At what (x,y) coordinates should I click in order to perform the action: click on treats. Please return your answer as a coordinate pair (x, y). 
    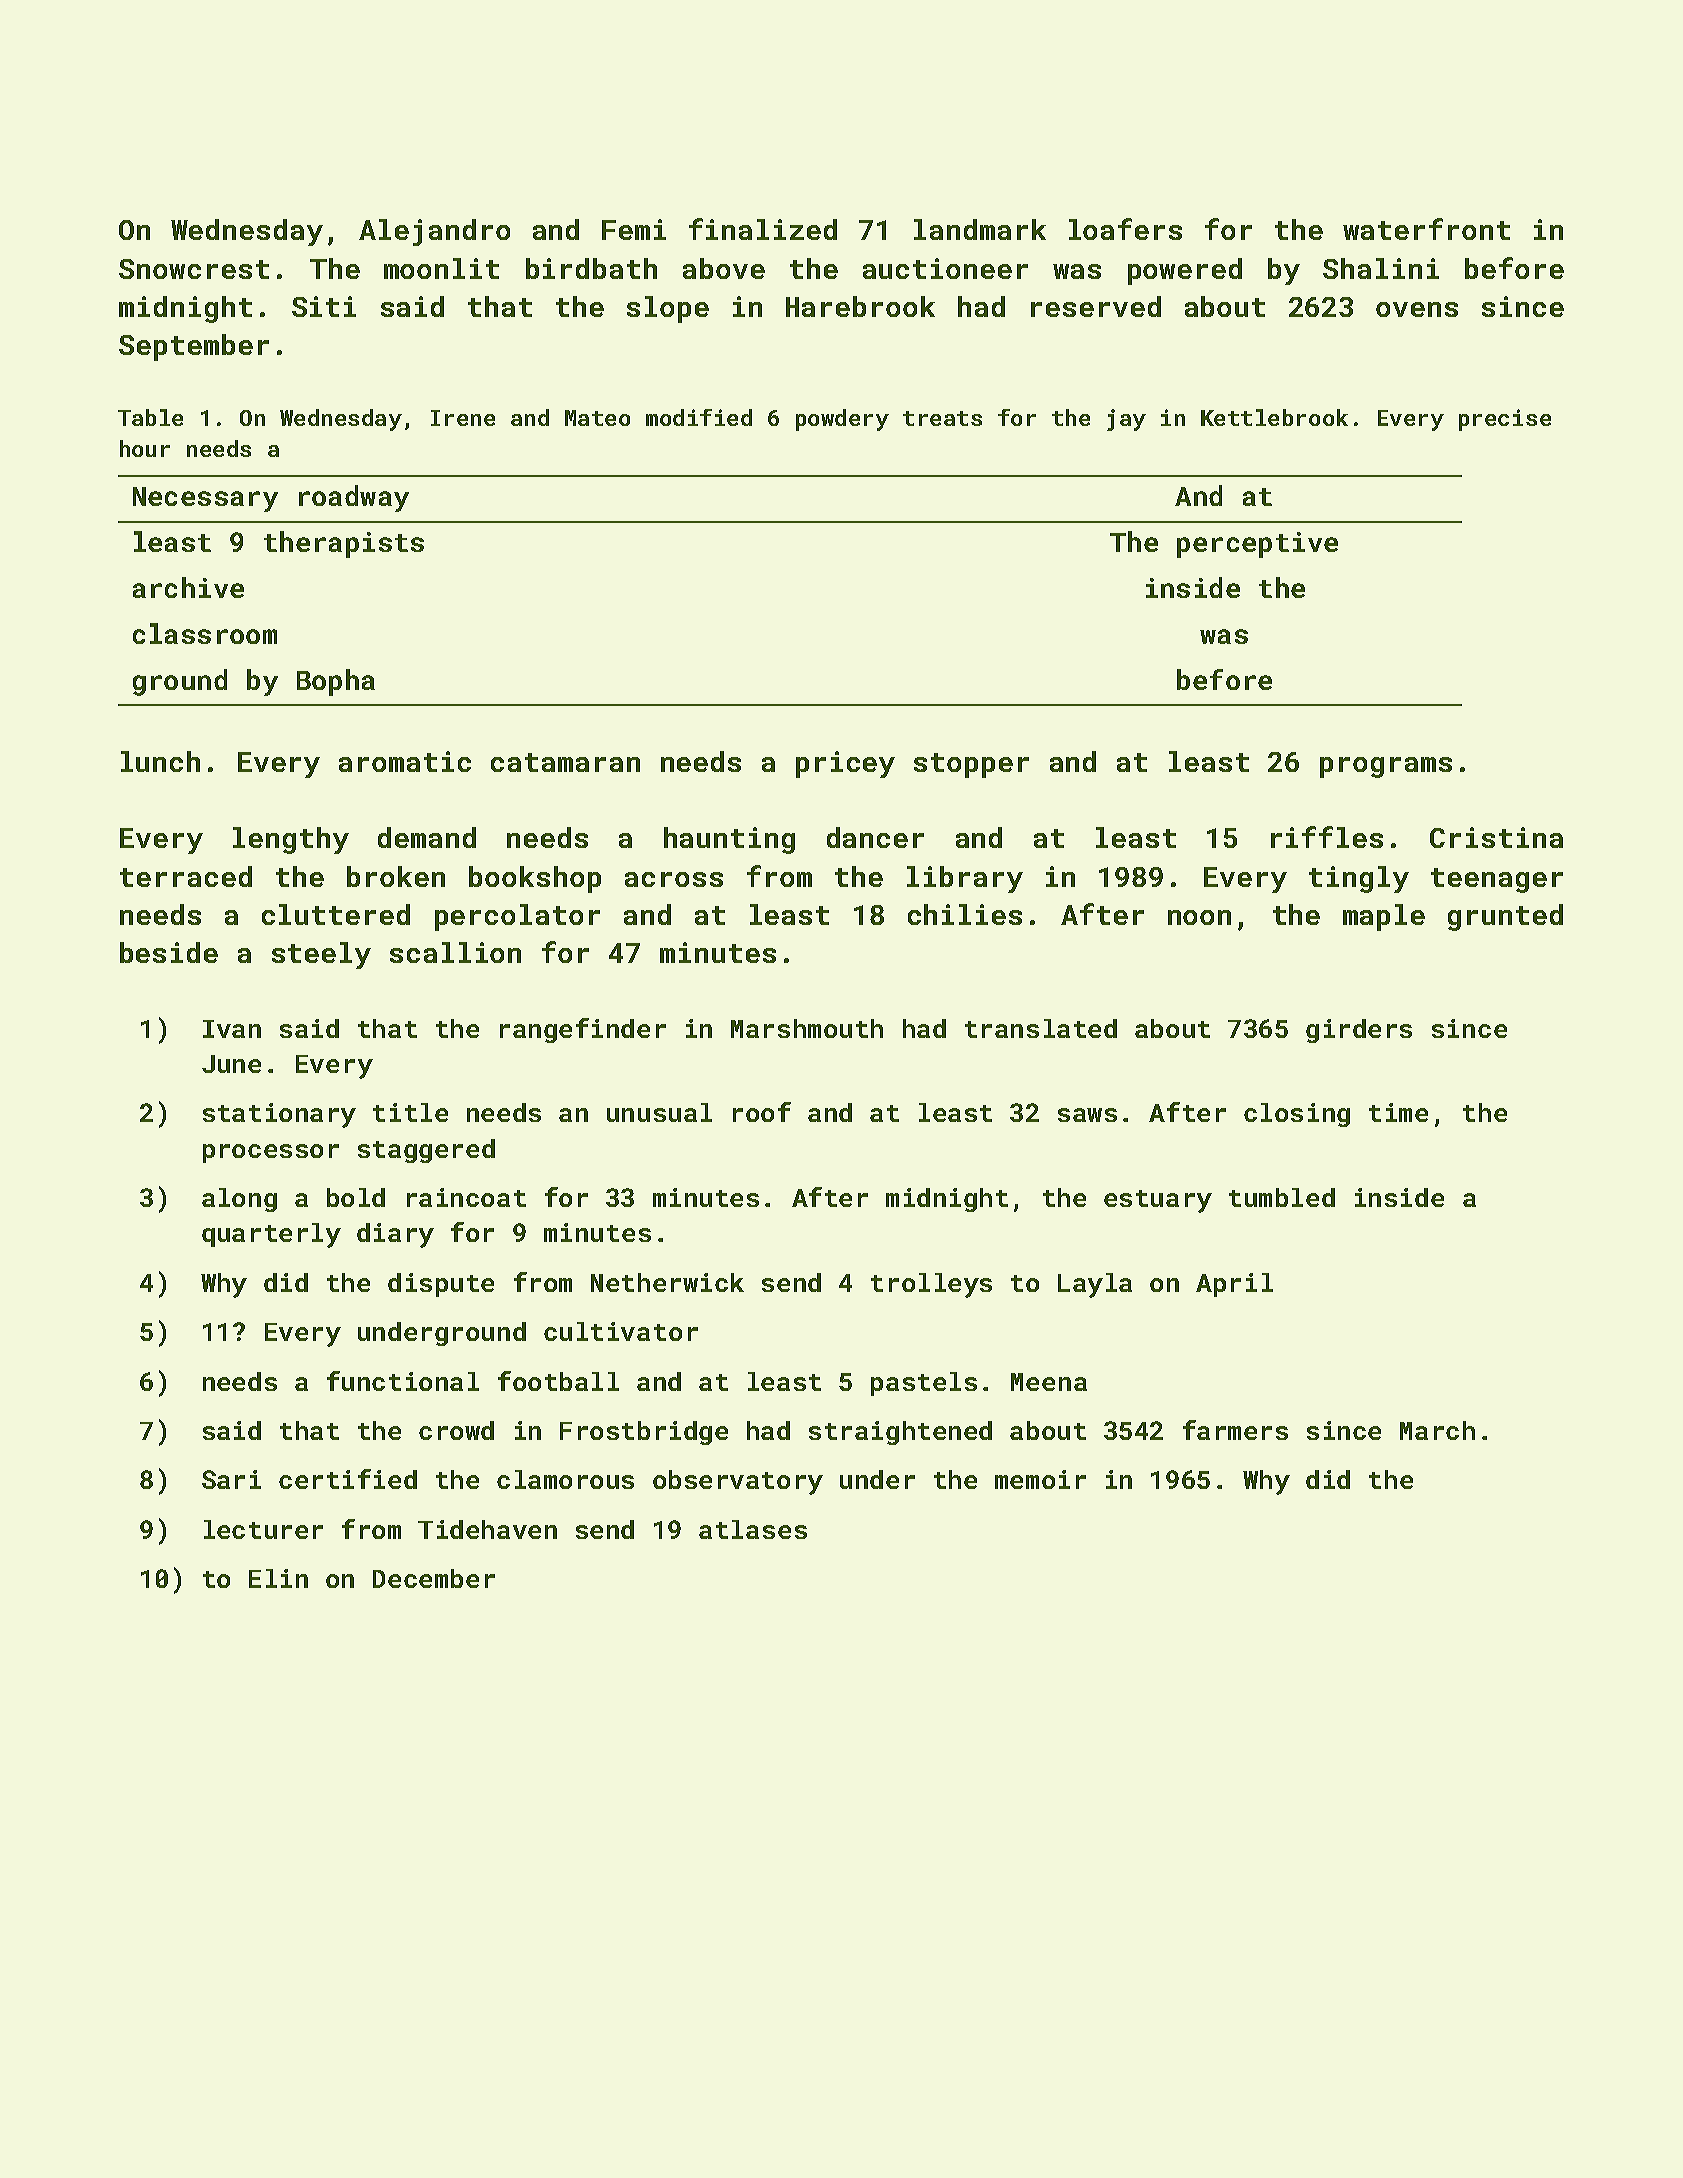
    Looking at the image, I should click on (942, 418).
